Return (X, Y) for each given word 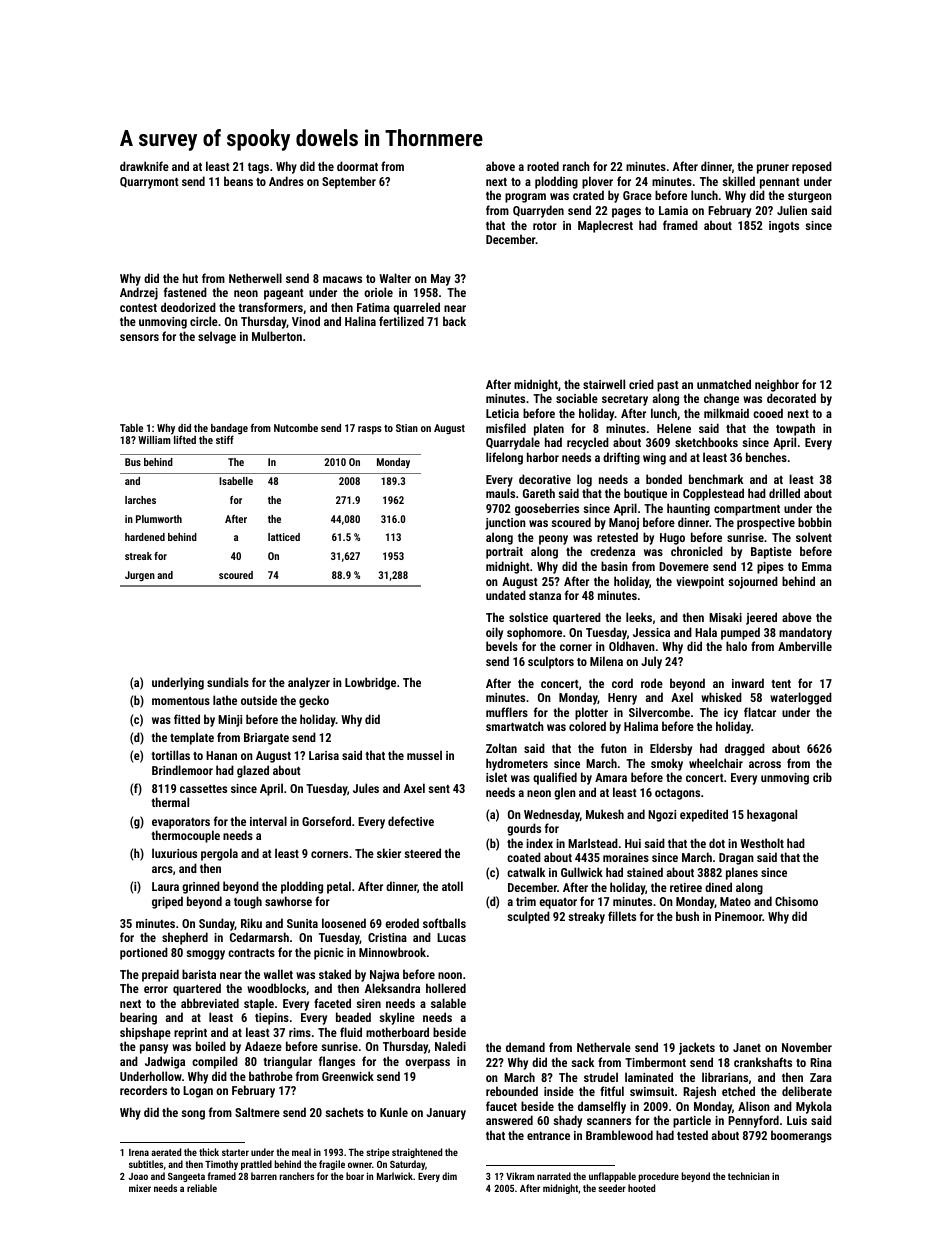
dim (449, 1176)
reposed (812, 167)
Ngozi (662, 816)
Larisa (324, 755)
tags (258, 168)
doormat (357, 166)
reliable (202, 1188)
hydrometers (517, 764)
